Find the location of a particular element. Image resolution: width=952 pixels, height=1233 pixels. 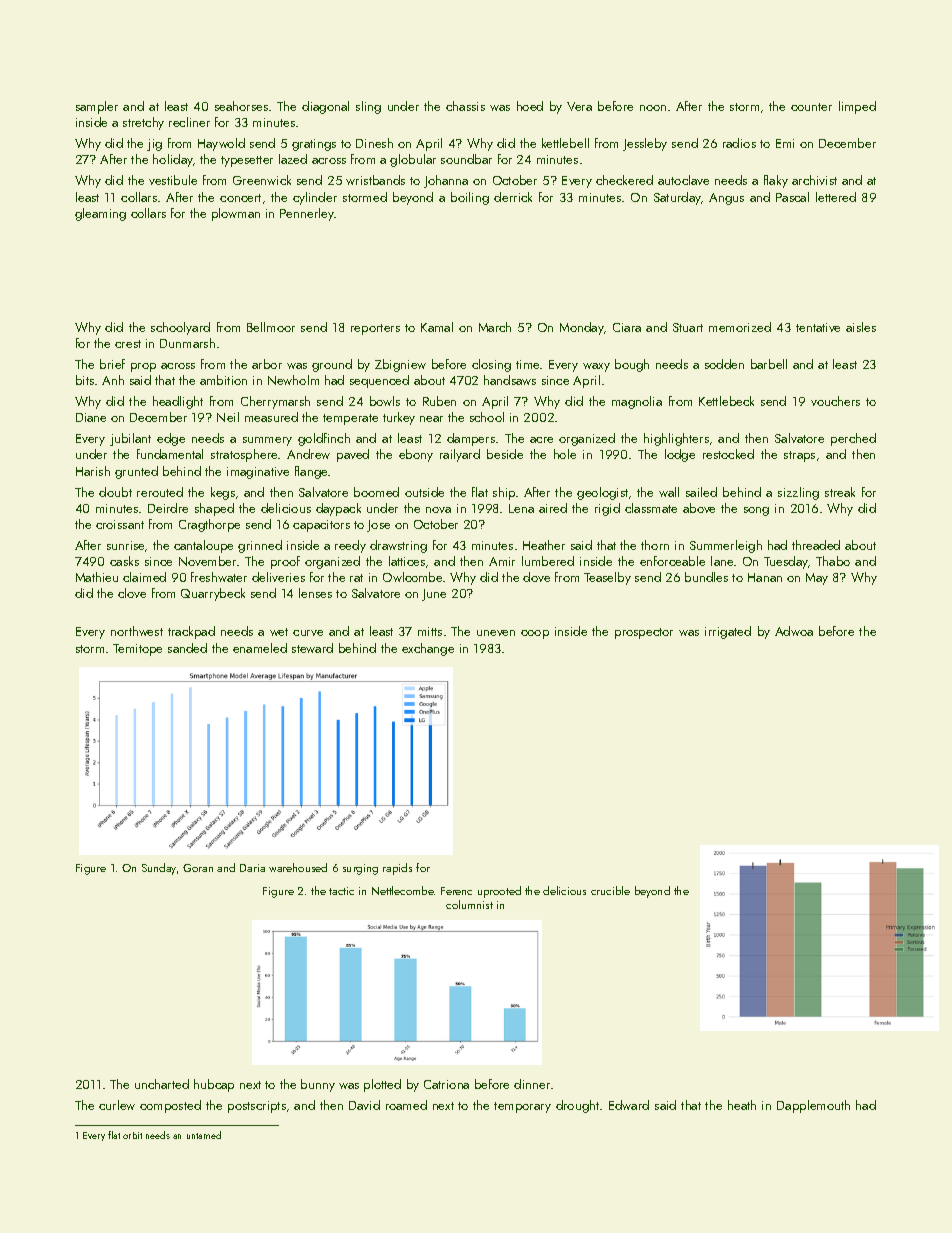

summery is located at coordinates (267, 441).
